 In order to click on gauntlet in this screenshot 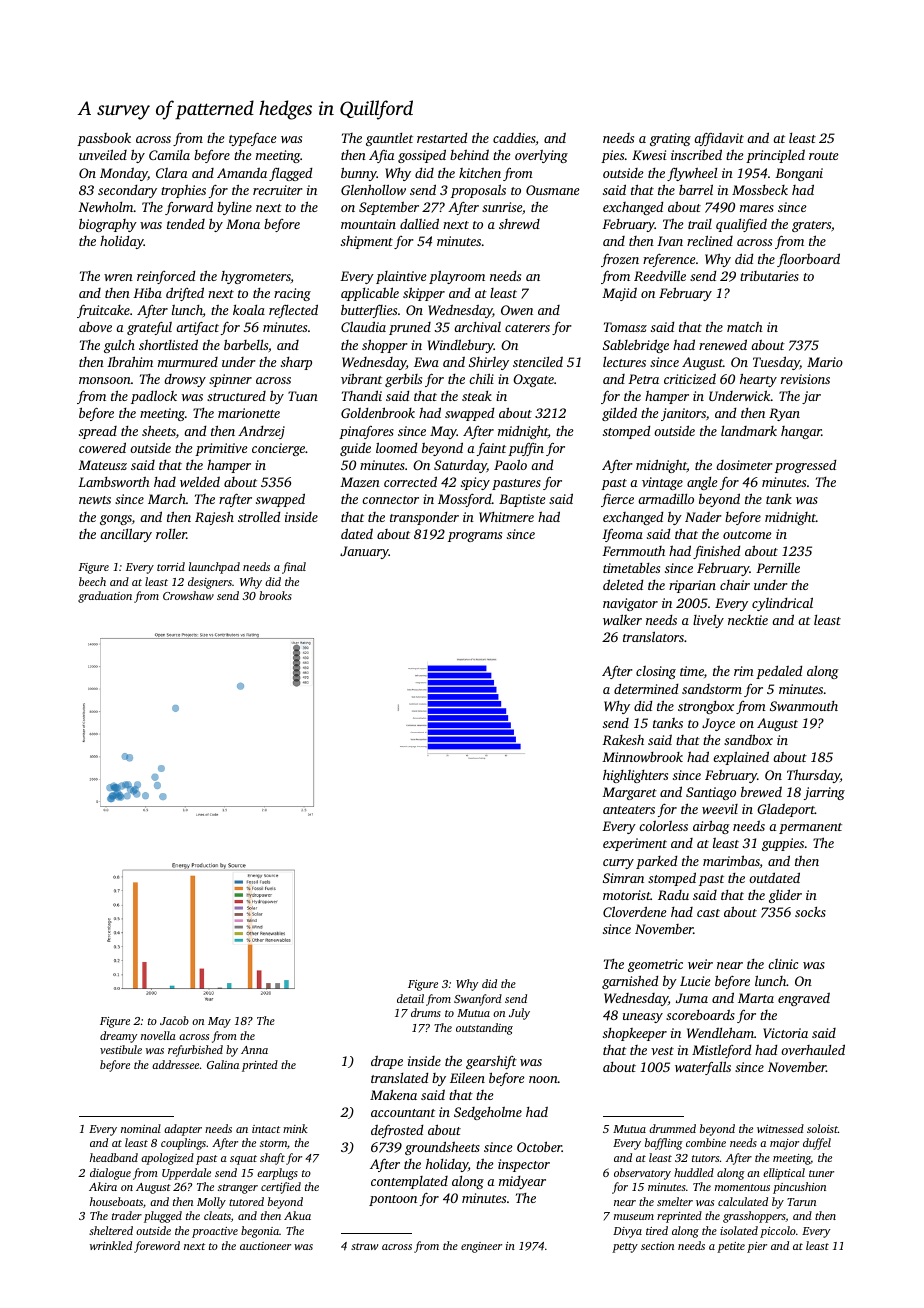, I will do `click(389, 139)`.
